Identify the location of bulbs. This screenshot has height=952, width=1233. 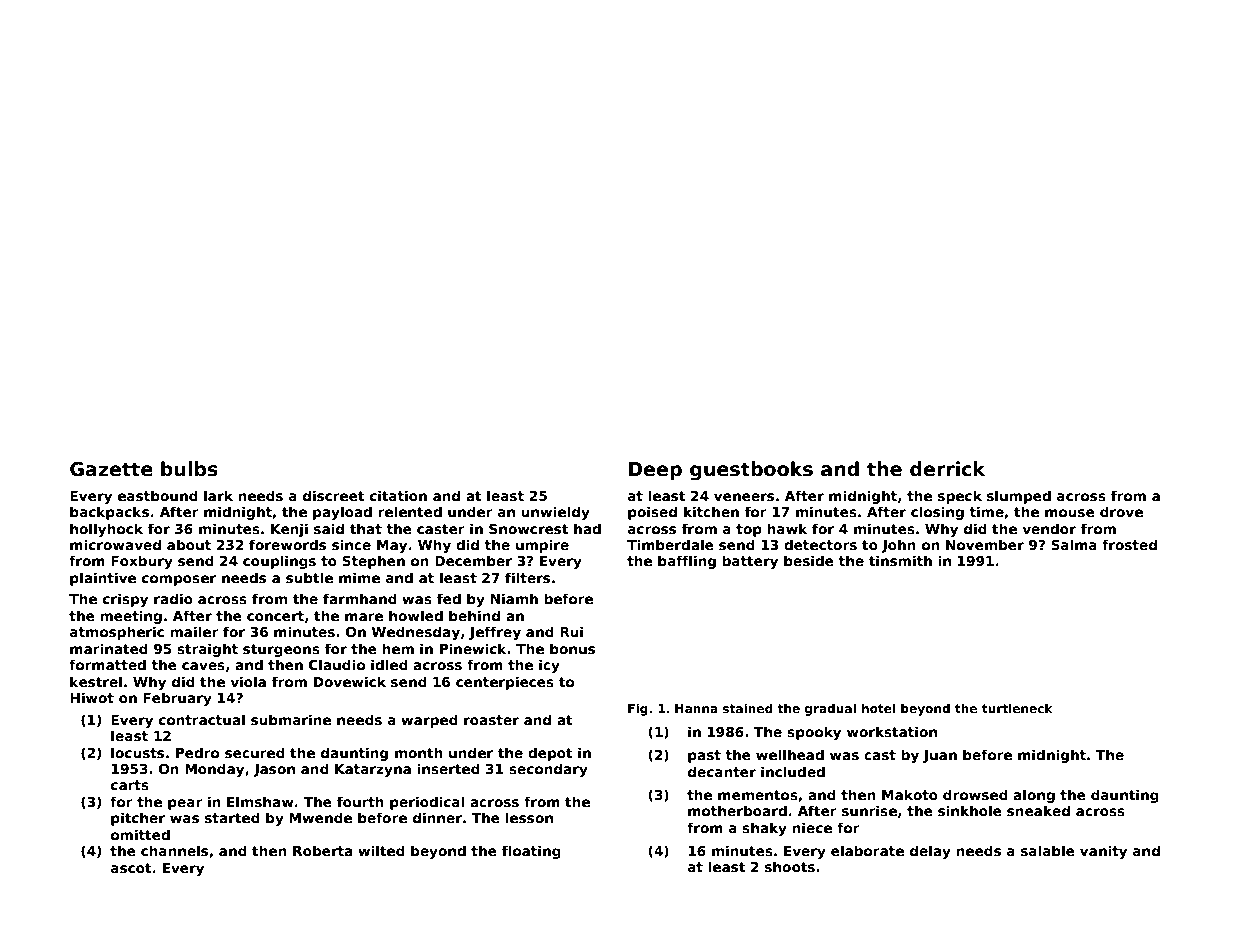
(189, 469).
